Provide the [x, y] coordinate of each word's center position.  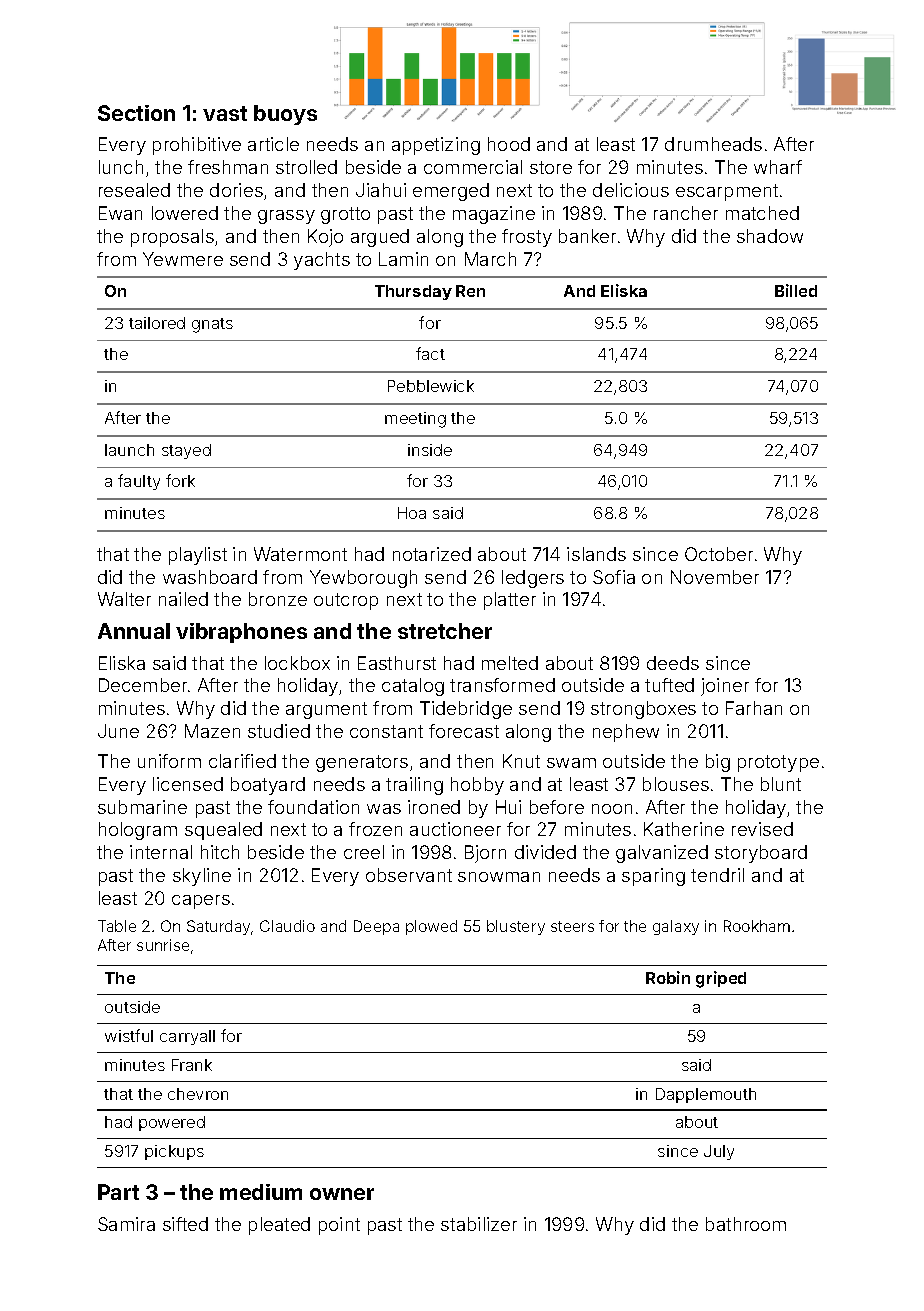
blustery [516, 927]
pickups [174, 1152]
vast [225, 113]
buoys [285, 115]
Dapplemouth [706, 1095]
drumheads [713, 144]
